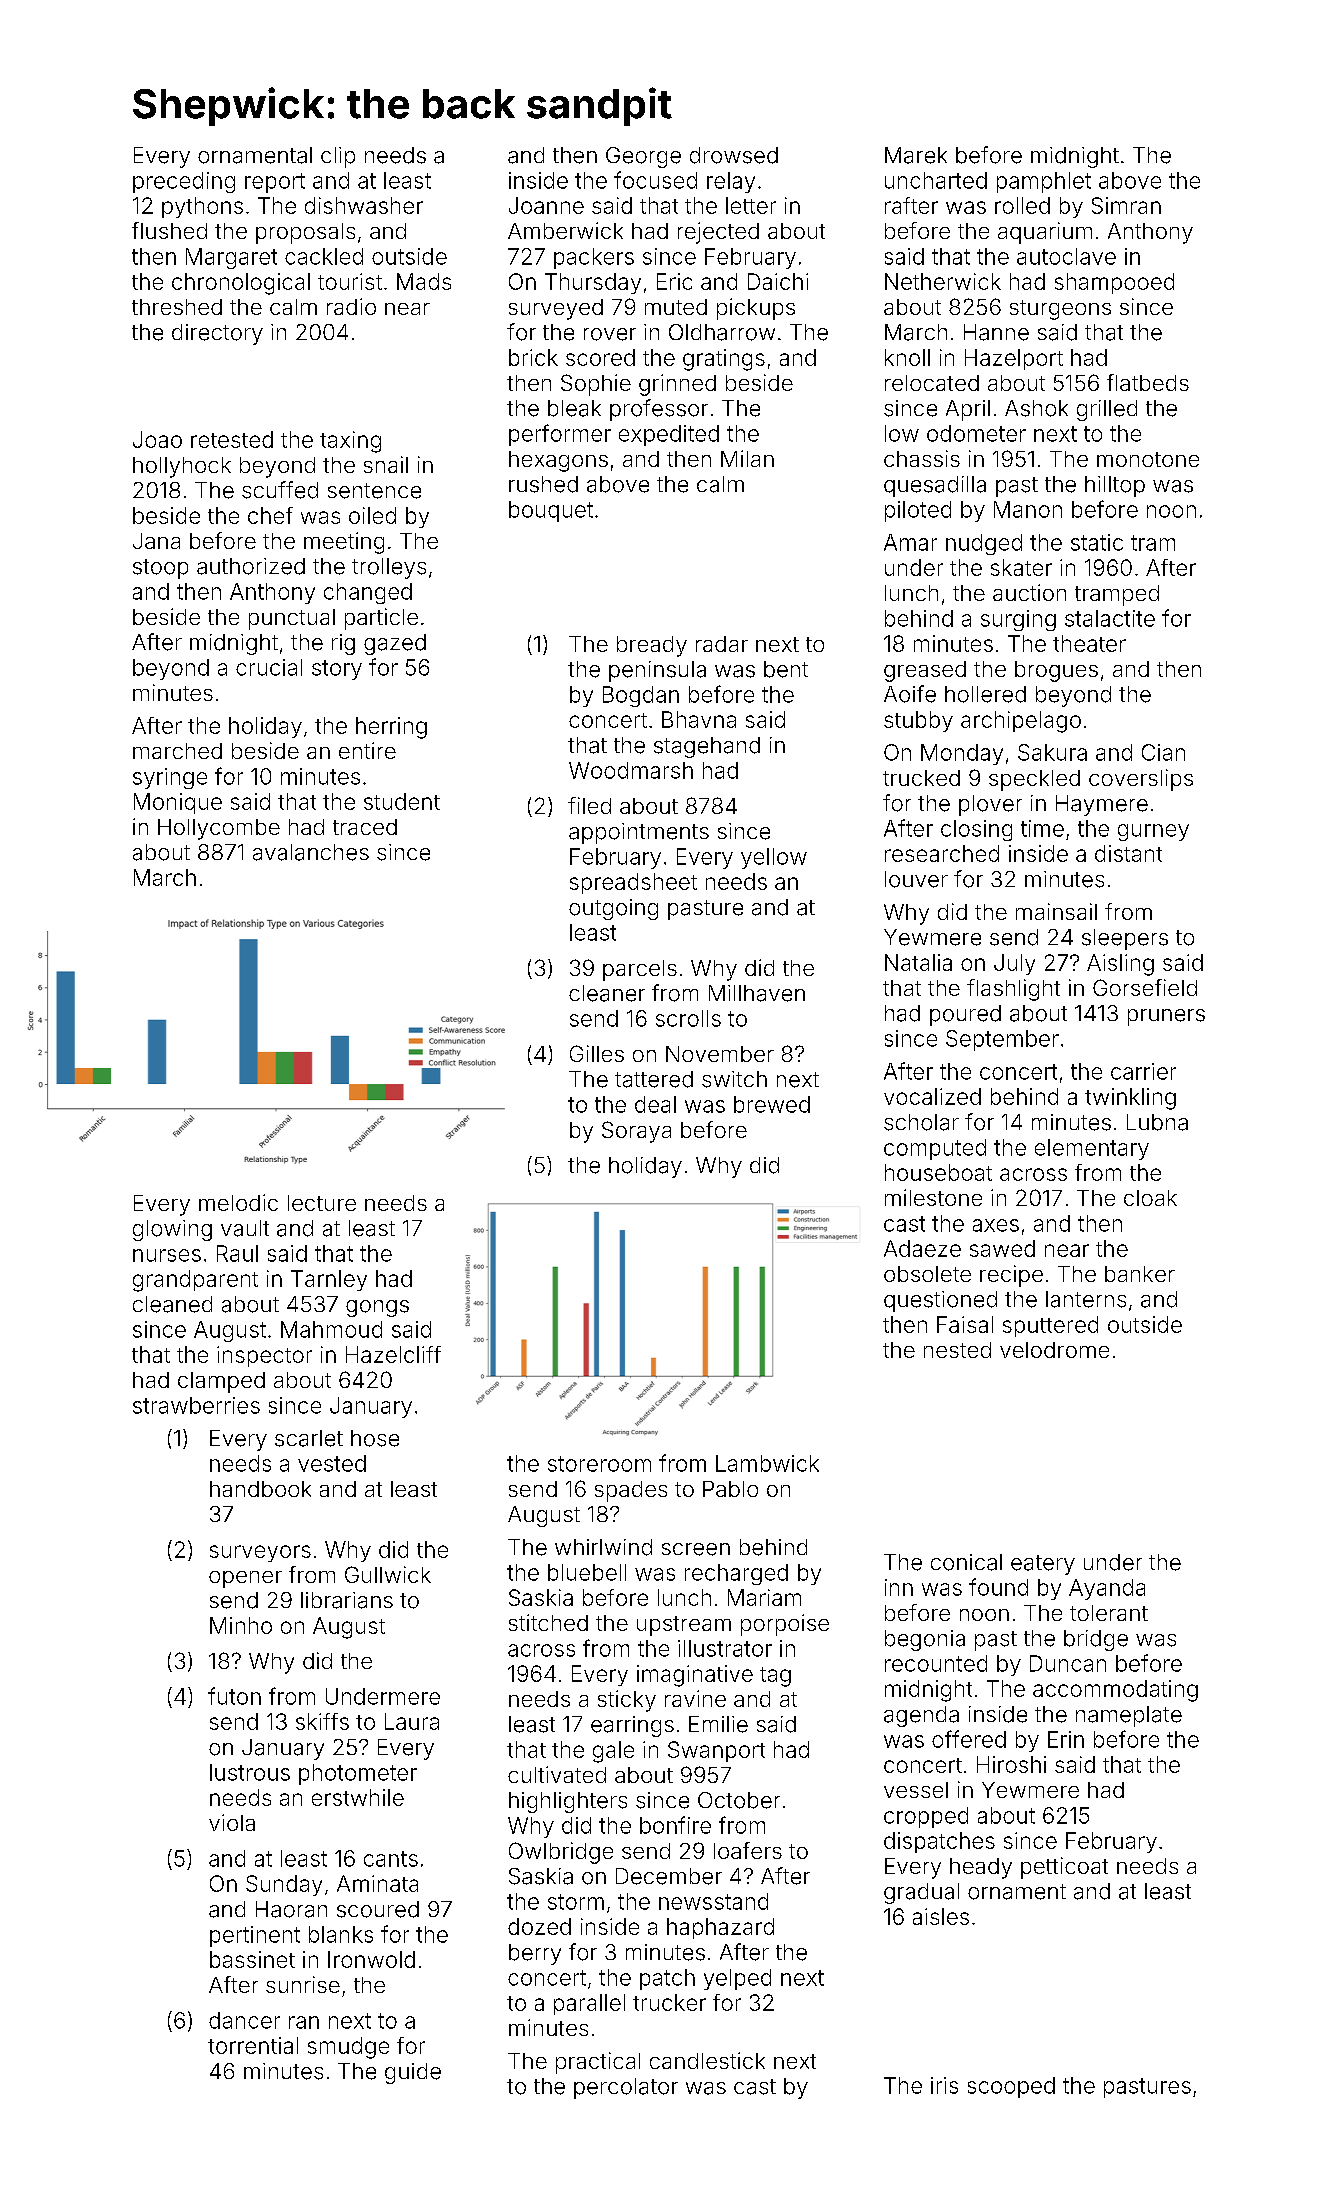  What do you see at coordinates (1107, 1589) in the screenshot?
I see `Ayanda` at bounding box center [1107, 1589].
